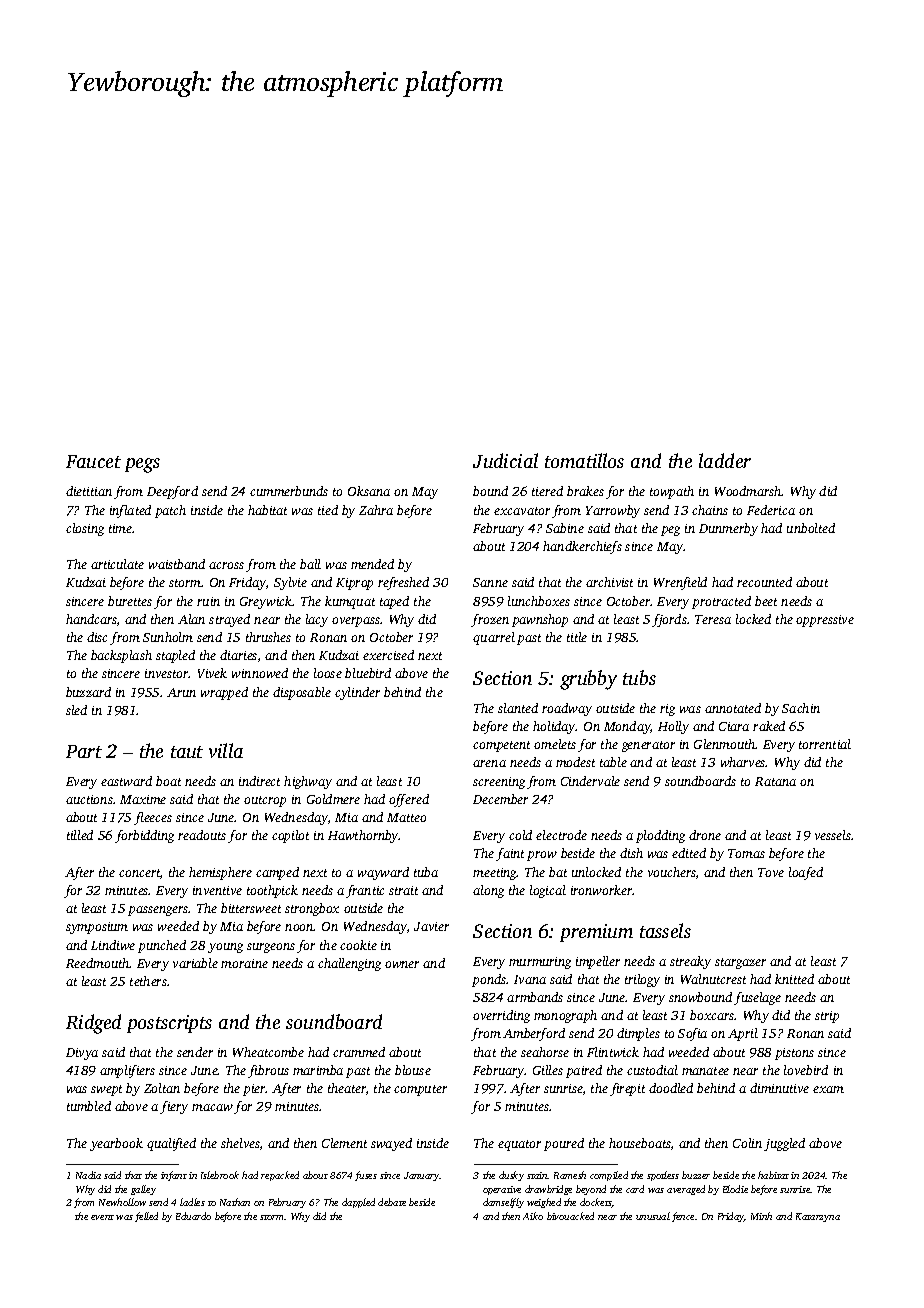 This screenshot has height=1308, width=924. What do you see at coordinates (725, 460) in the screenshot?
I see `ladder` at bounding box center [725, 460].
